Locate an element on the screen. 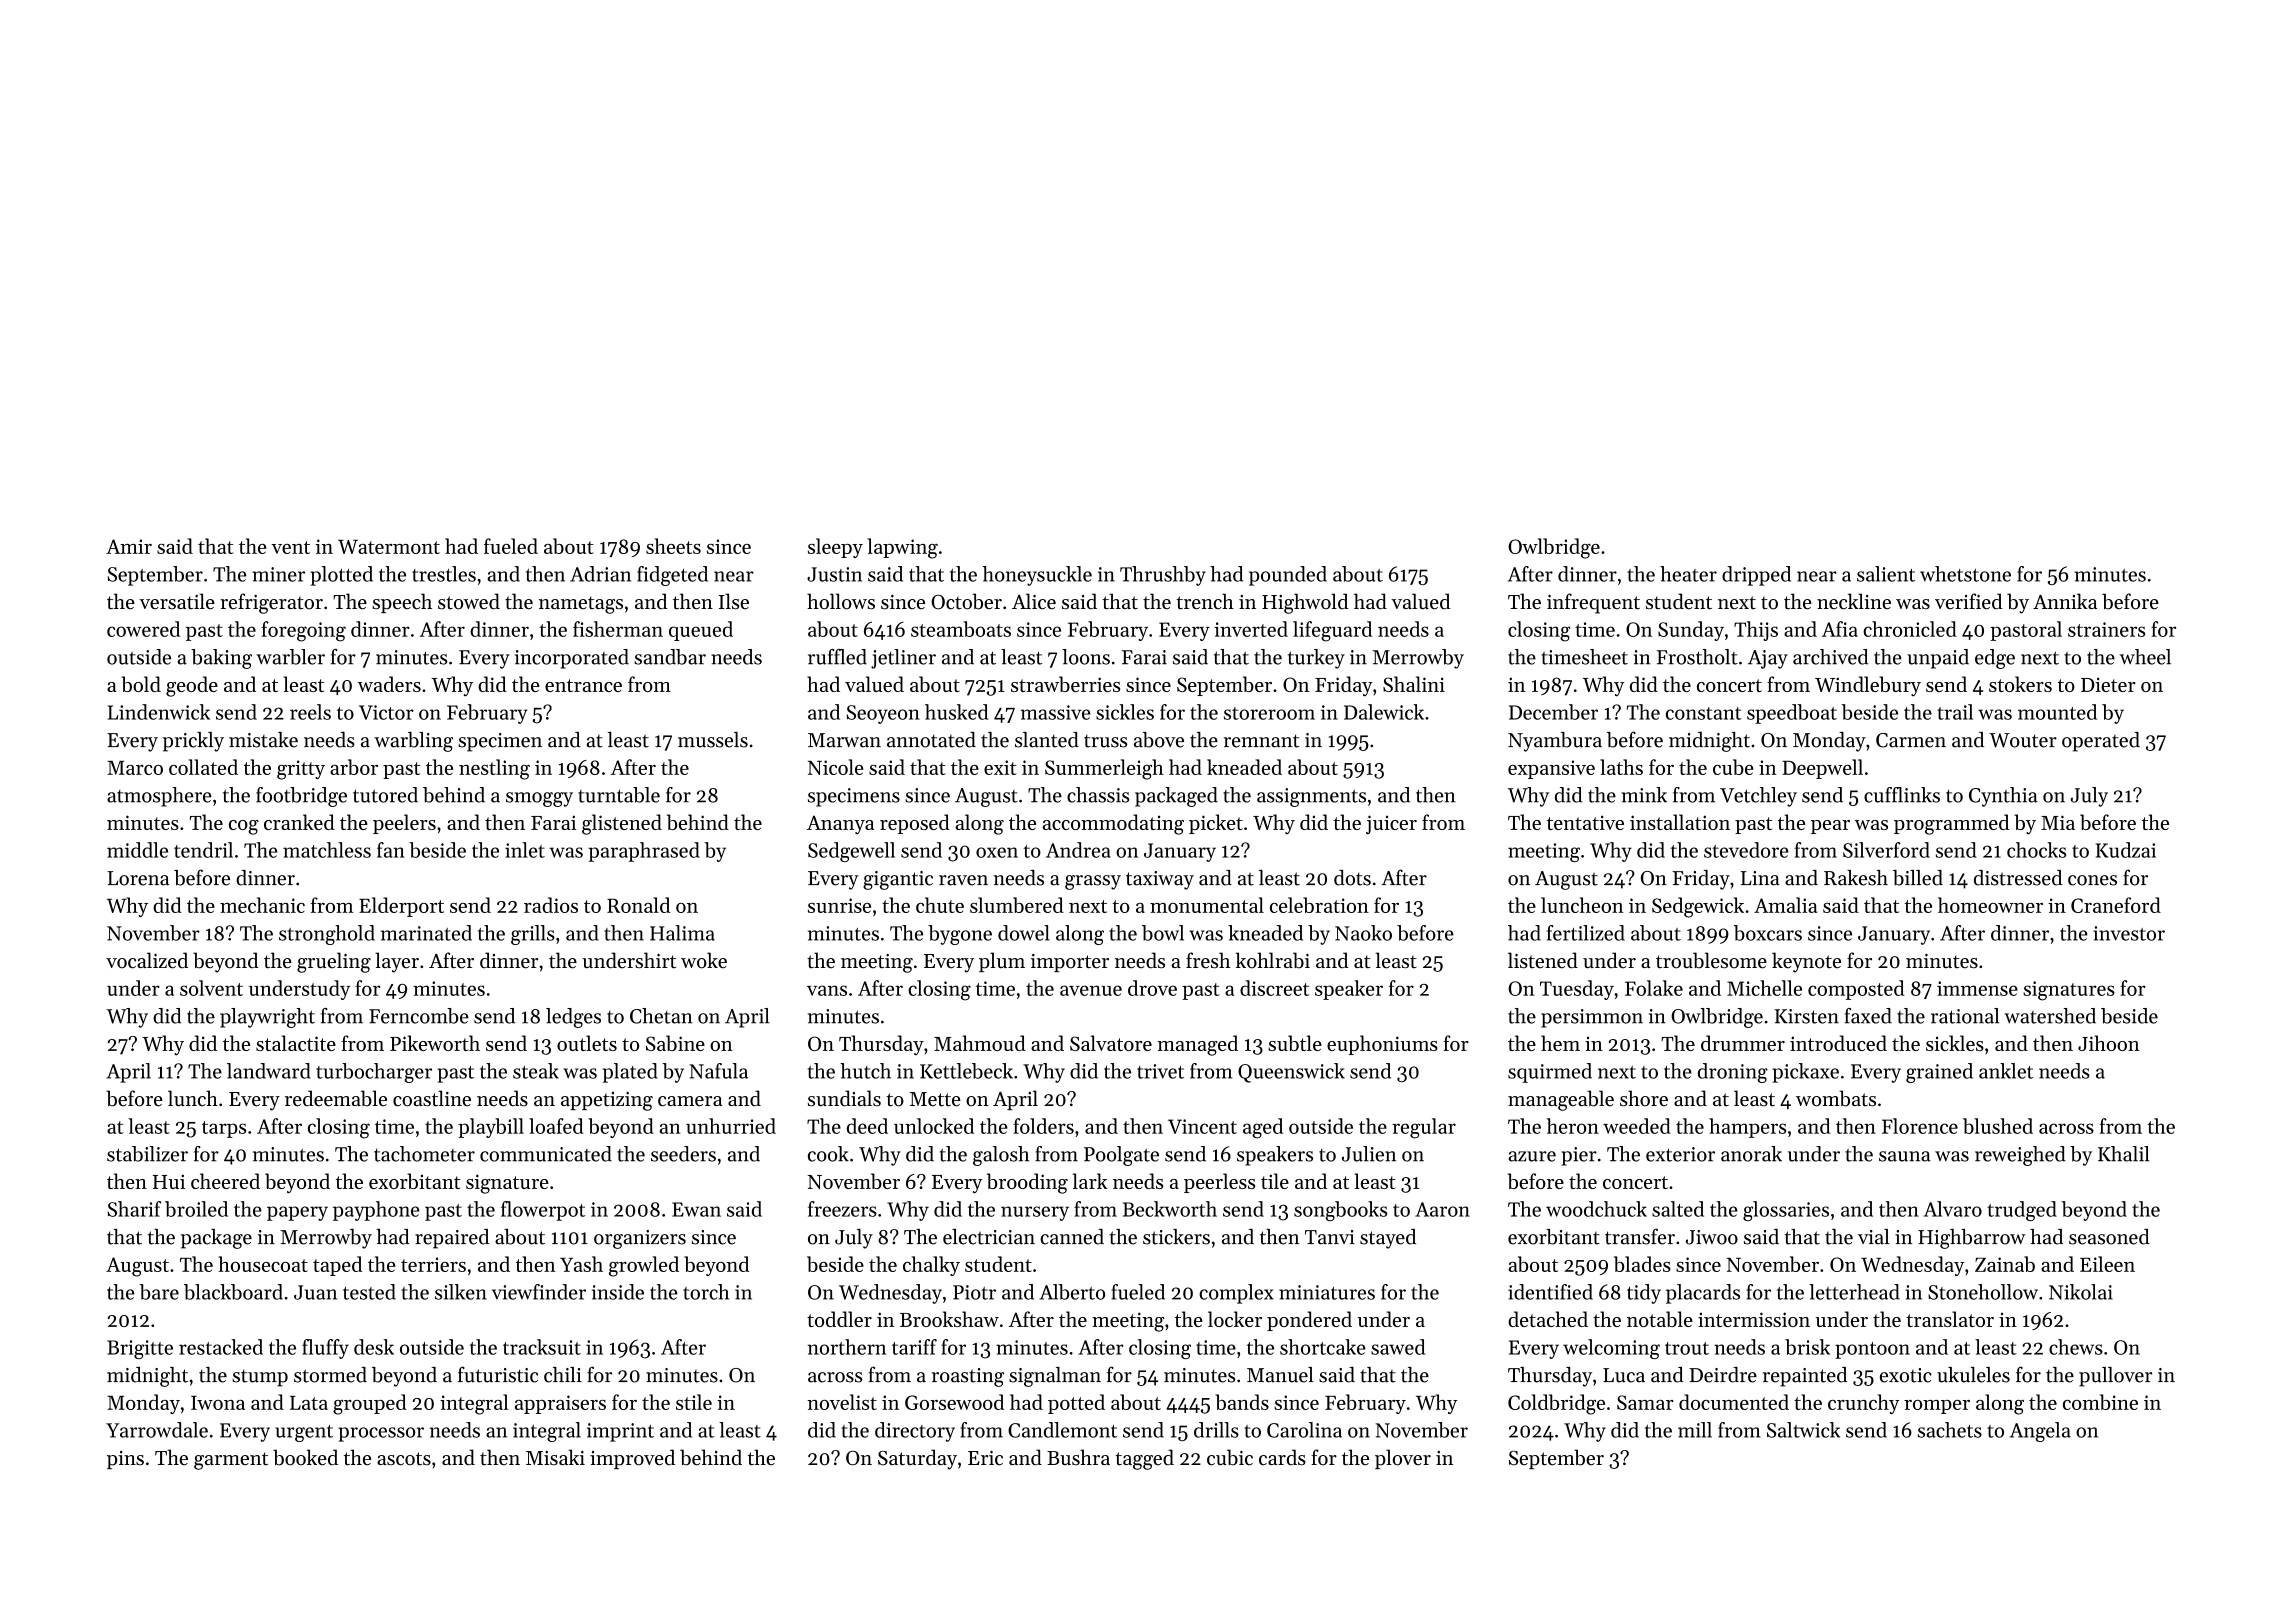 This screenshot has height=1616, width=2285. salient is located at coordinates (1886, 574).
